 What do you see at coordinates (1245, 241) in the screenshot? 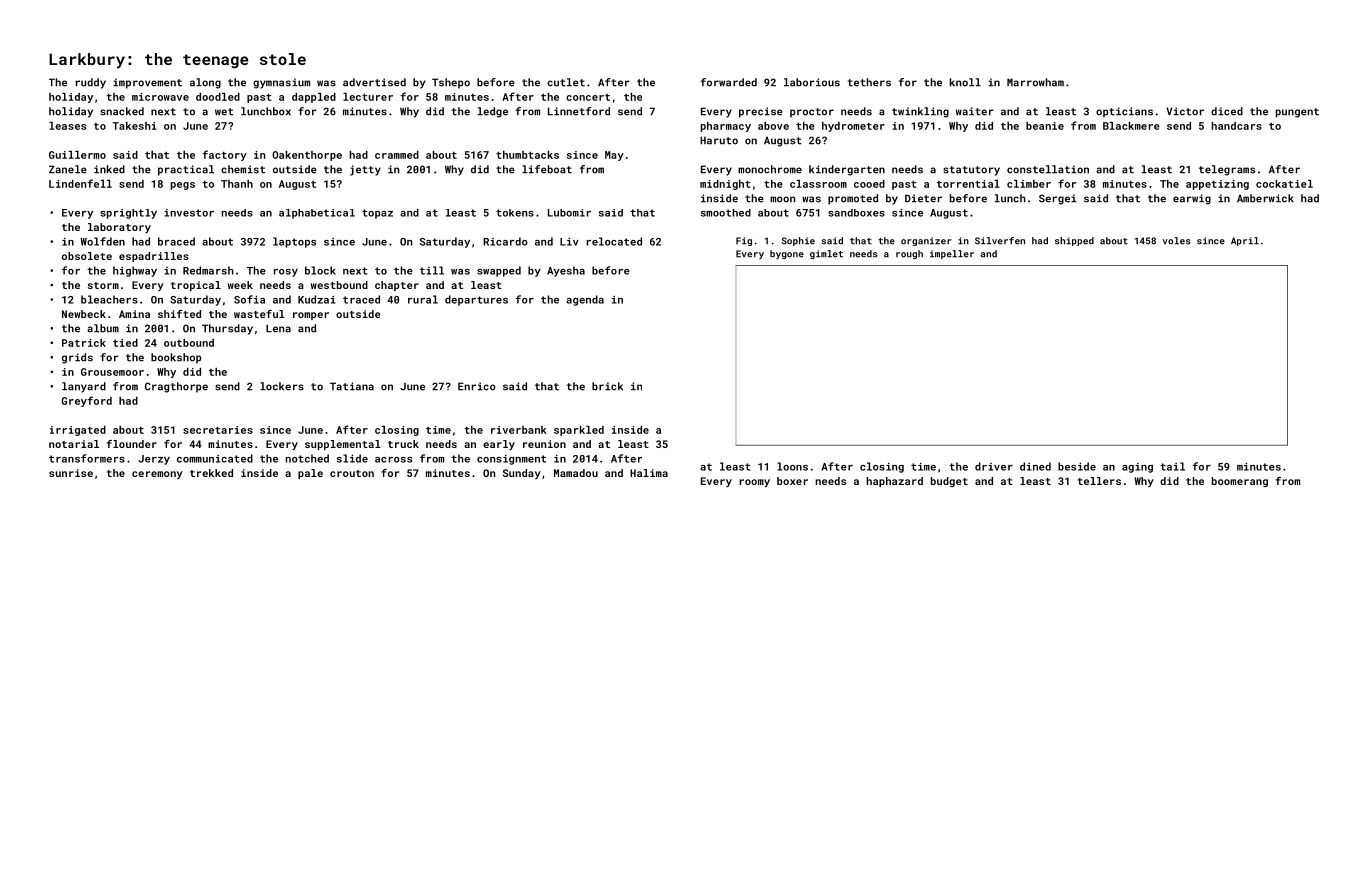
I see `April` at bounding box center [1245, 241].
